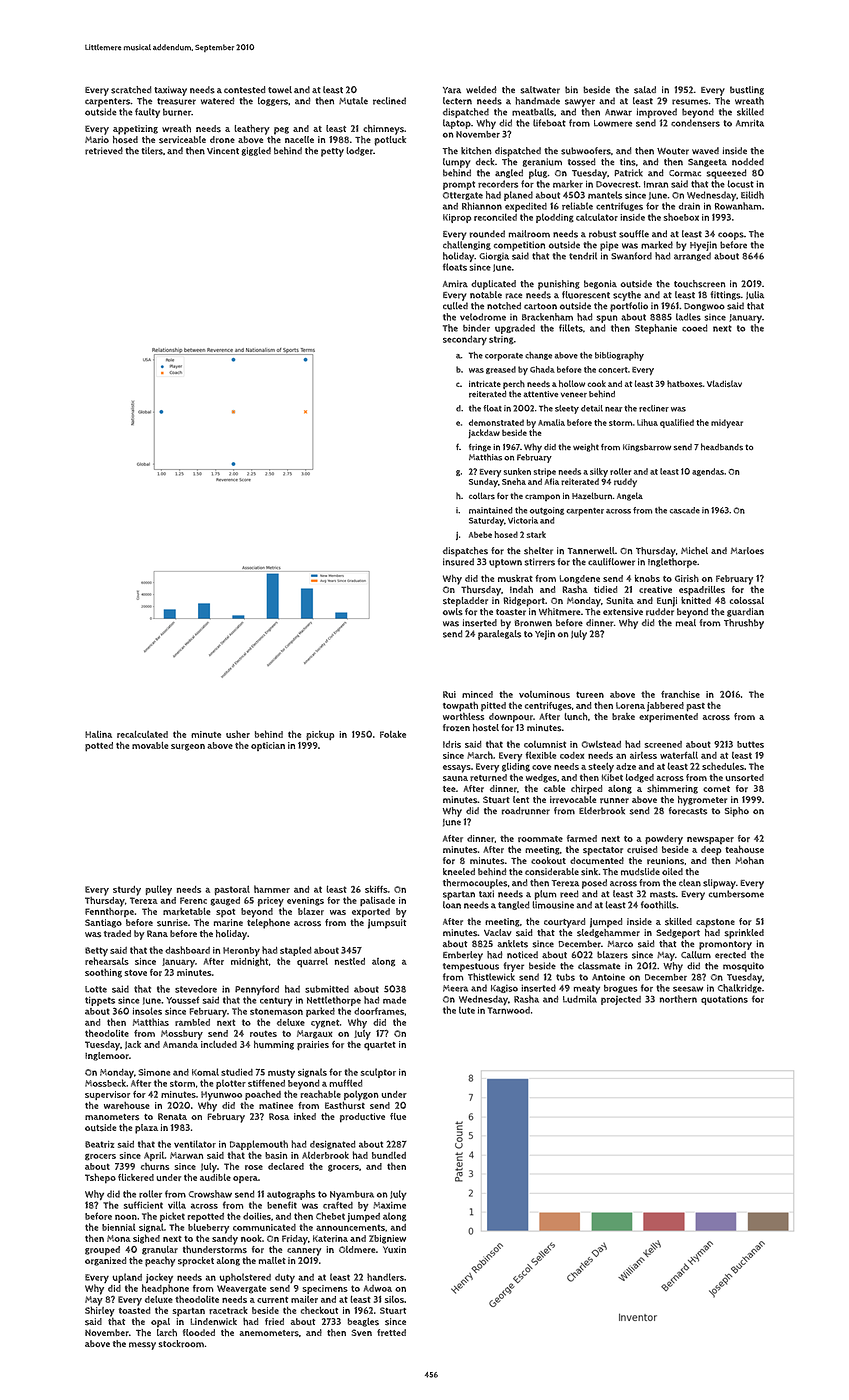 The image size is (849, 1400). I want to click on quotations, so click(724, 1000).
